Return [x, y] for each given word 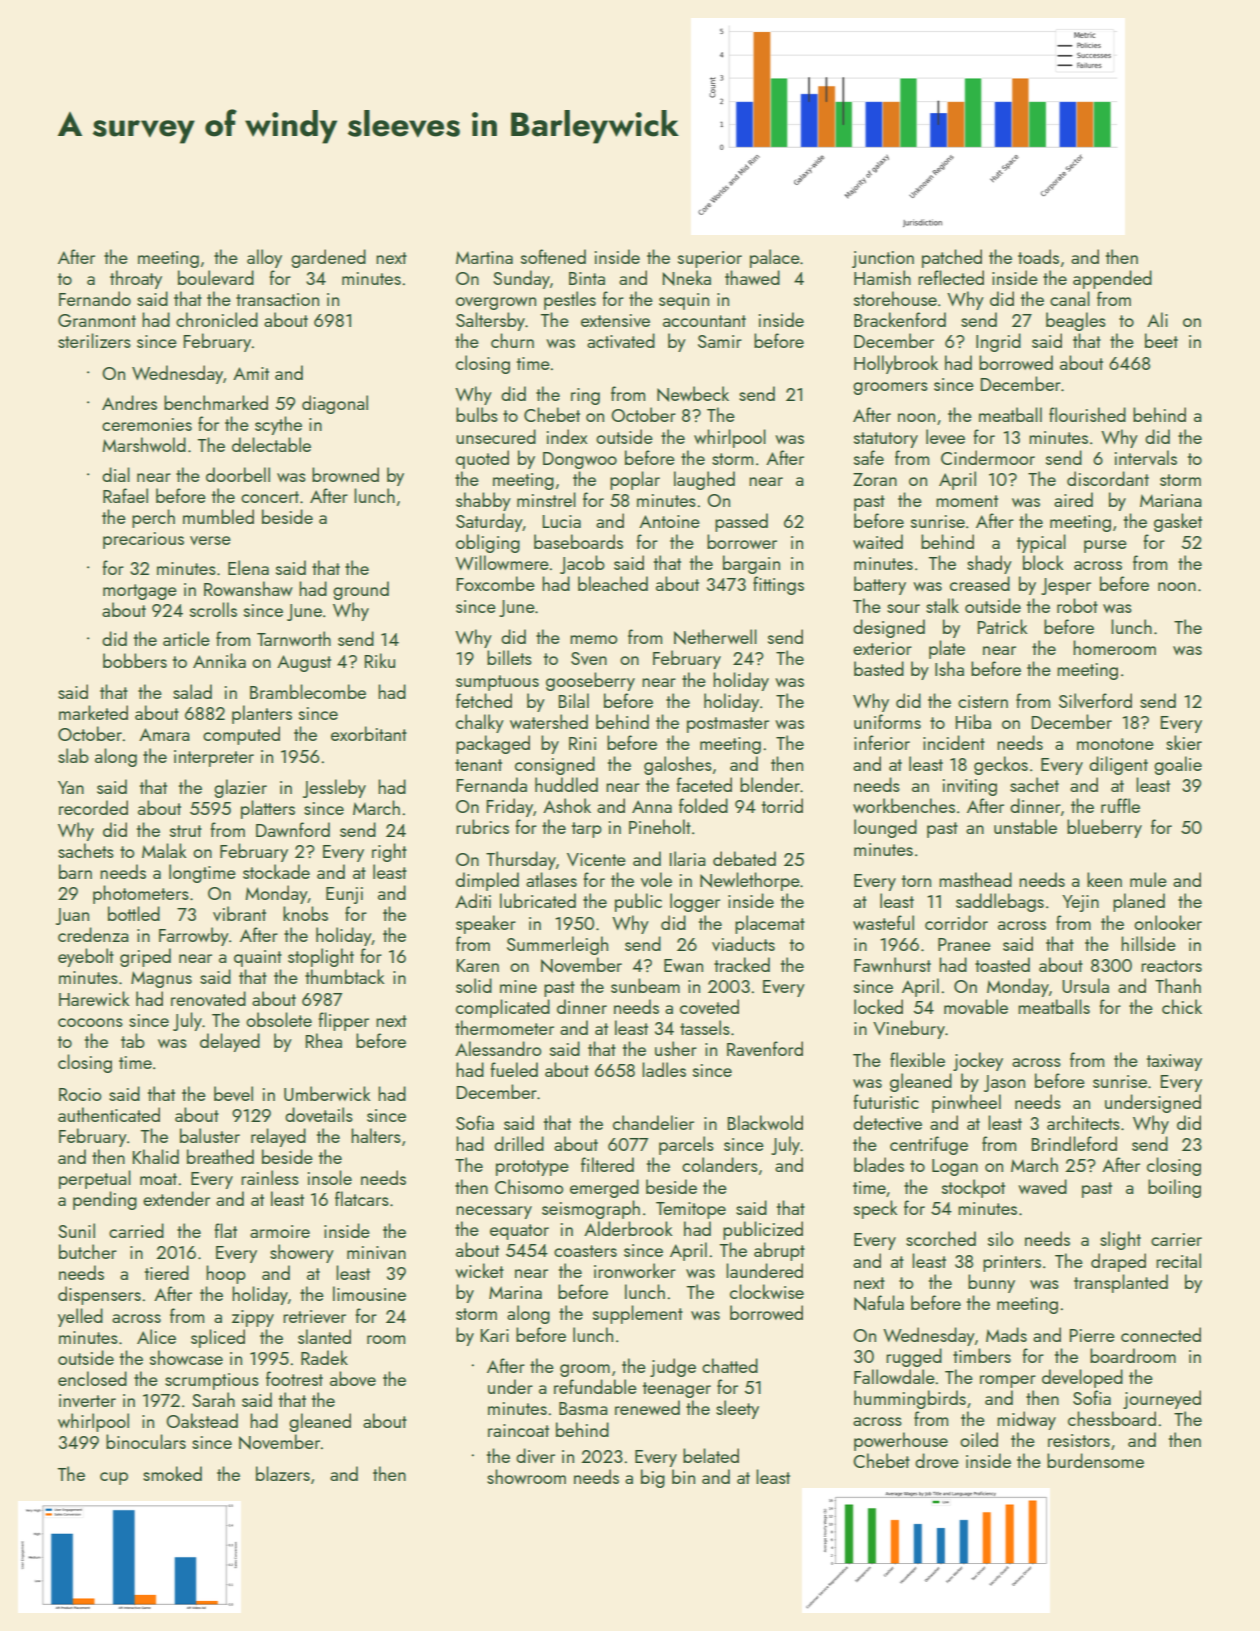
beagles [1076, 321]
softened [553, 256]
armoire [280, 1231]
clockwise [767, 1291]
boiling [1174, 1188]
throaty [136, 279]
